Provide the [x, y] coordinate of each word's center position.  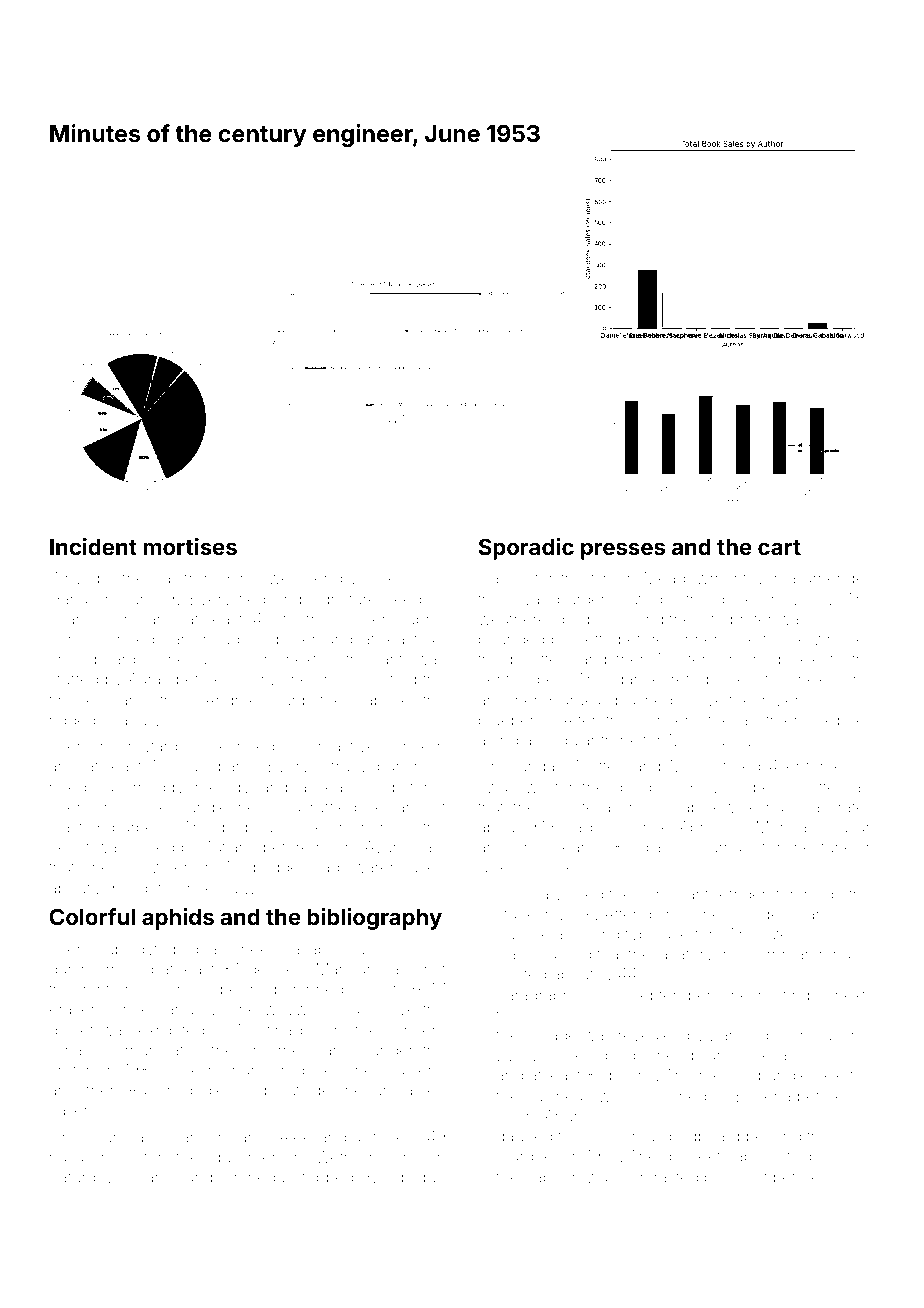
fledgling [270, 600]
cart [779, 547]
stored [738, 766]
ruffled [333, 806]
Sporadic [526, 549]
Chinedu [253, 1176]
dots [154, 888]
